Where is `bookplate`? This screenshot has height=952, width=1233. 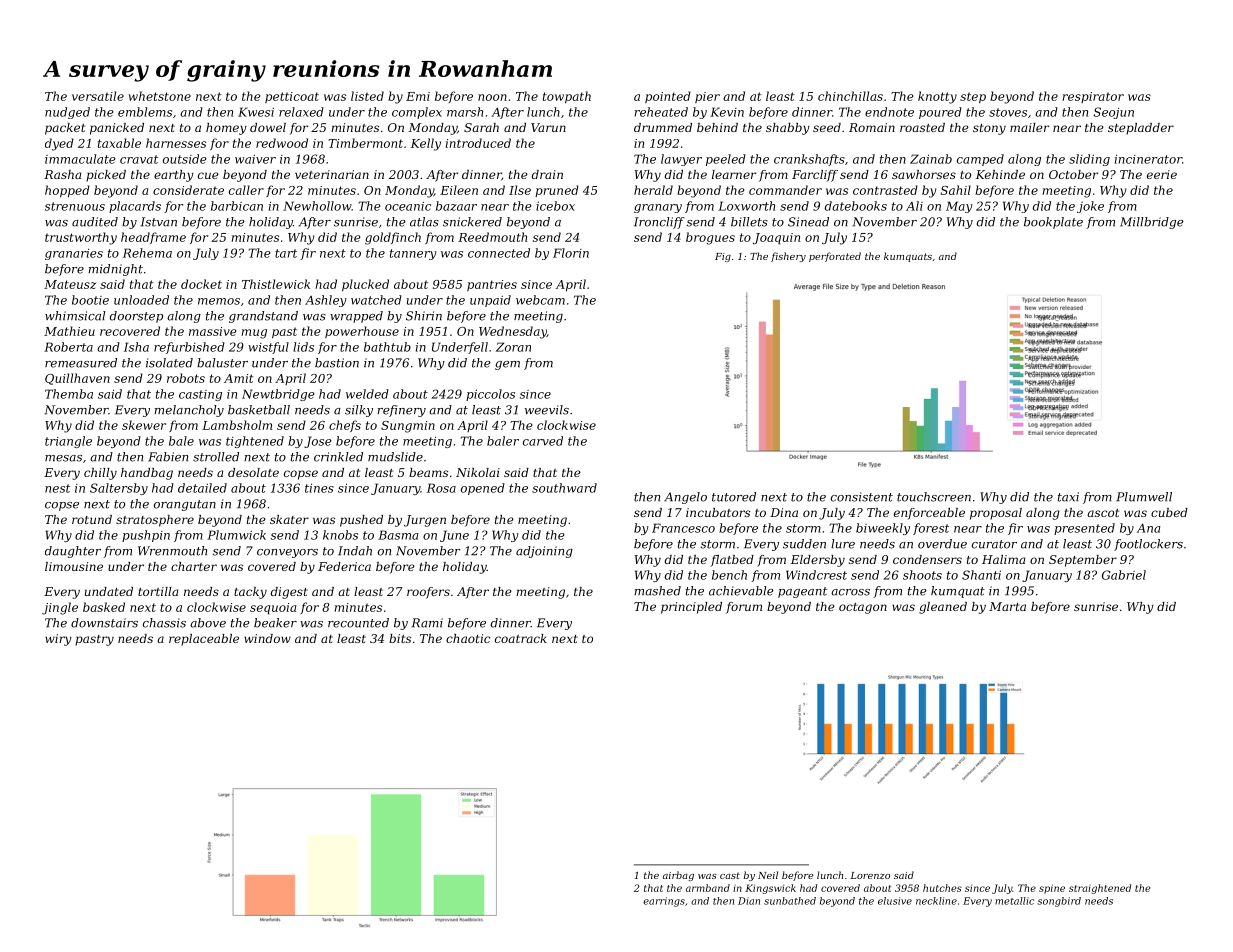 bookplate is located at coordinates (1053, 223).
